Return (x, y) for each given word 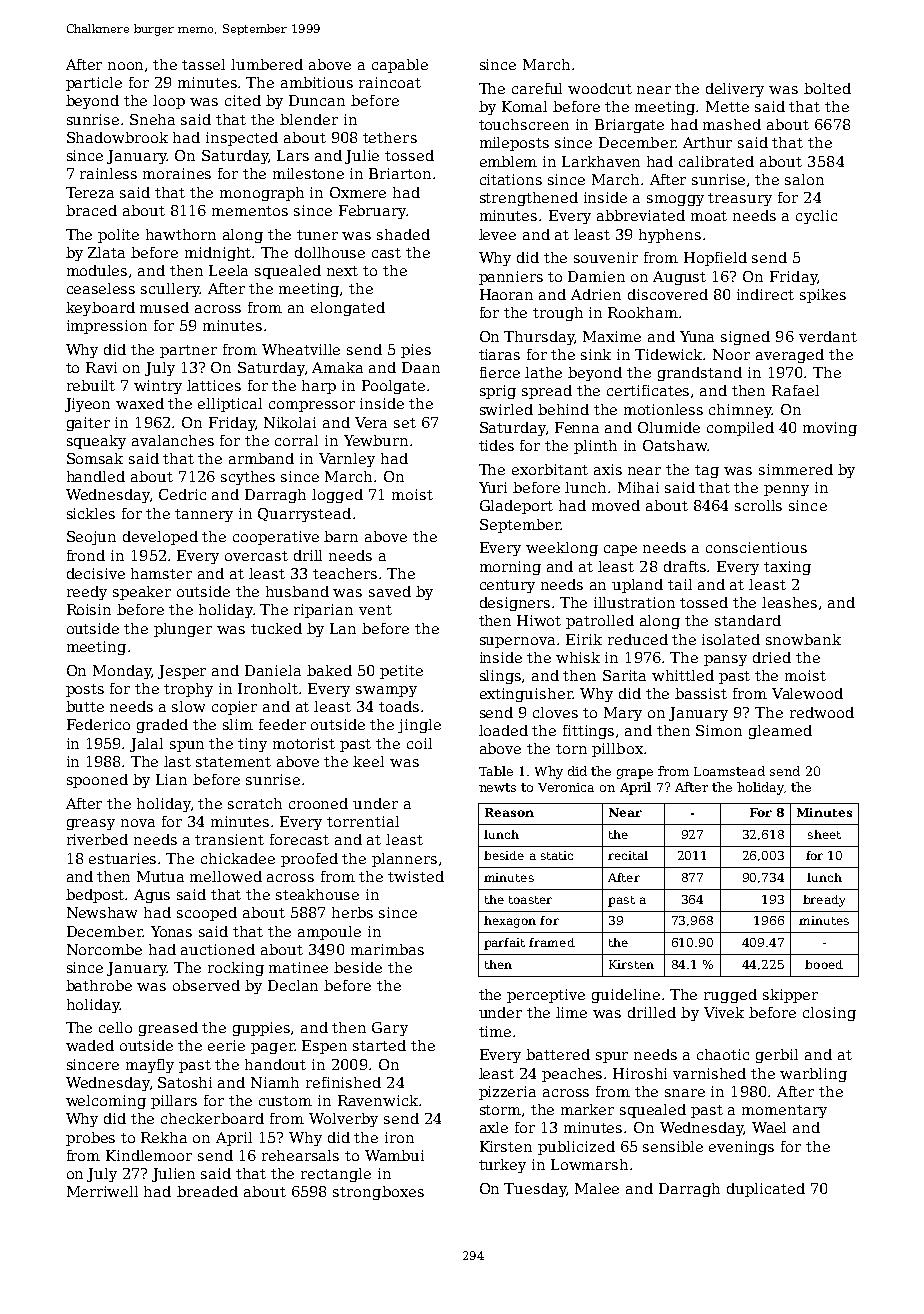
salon (804, 179)
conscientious (756, 547)
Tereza (90, 192)
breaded (207, 1191)
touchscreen (524, 124)
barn (341, 536)
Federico (98, 724)
